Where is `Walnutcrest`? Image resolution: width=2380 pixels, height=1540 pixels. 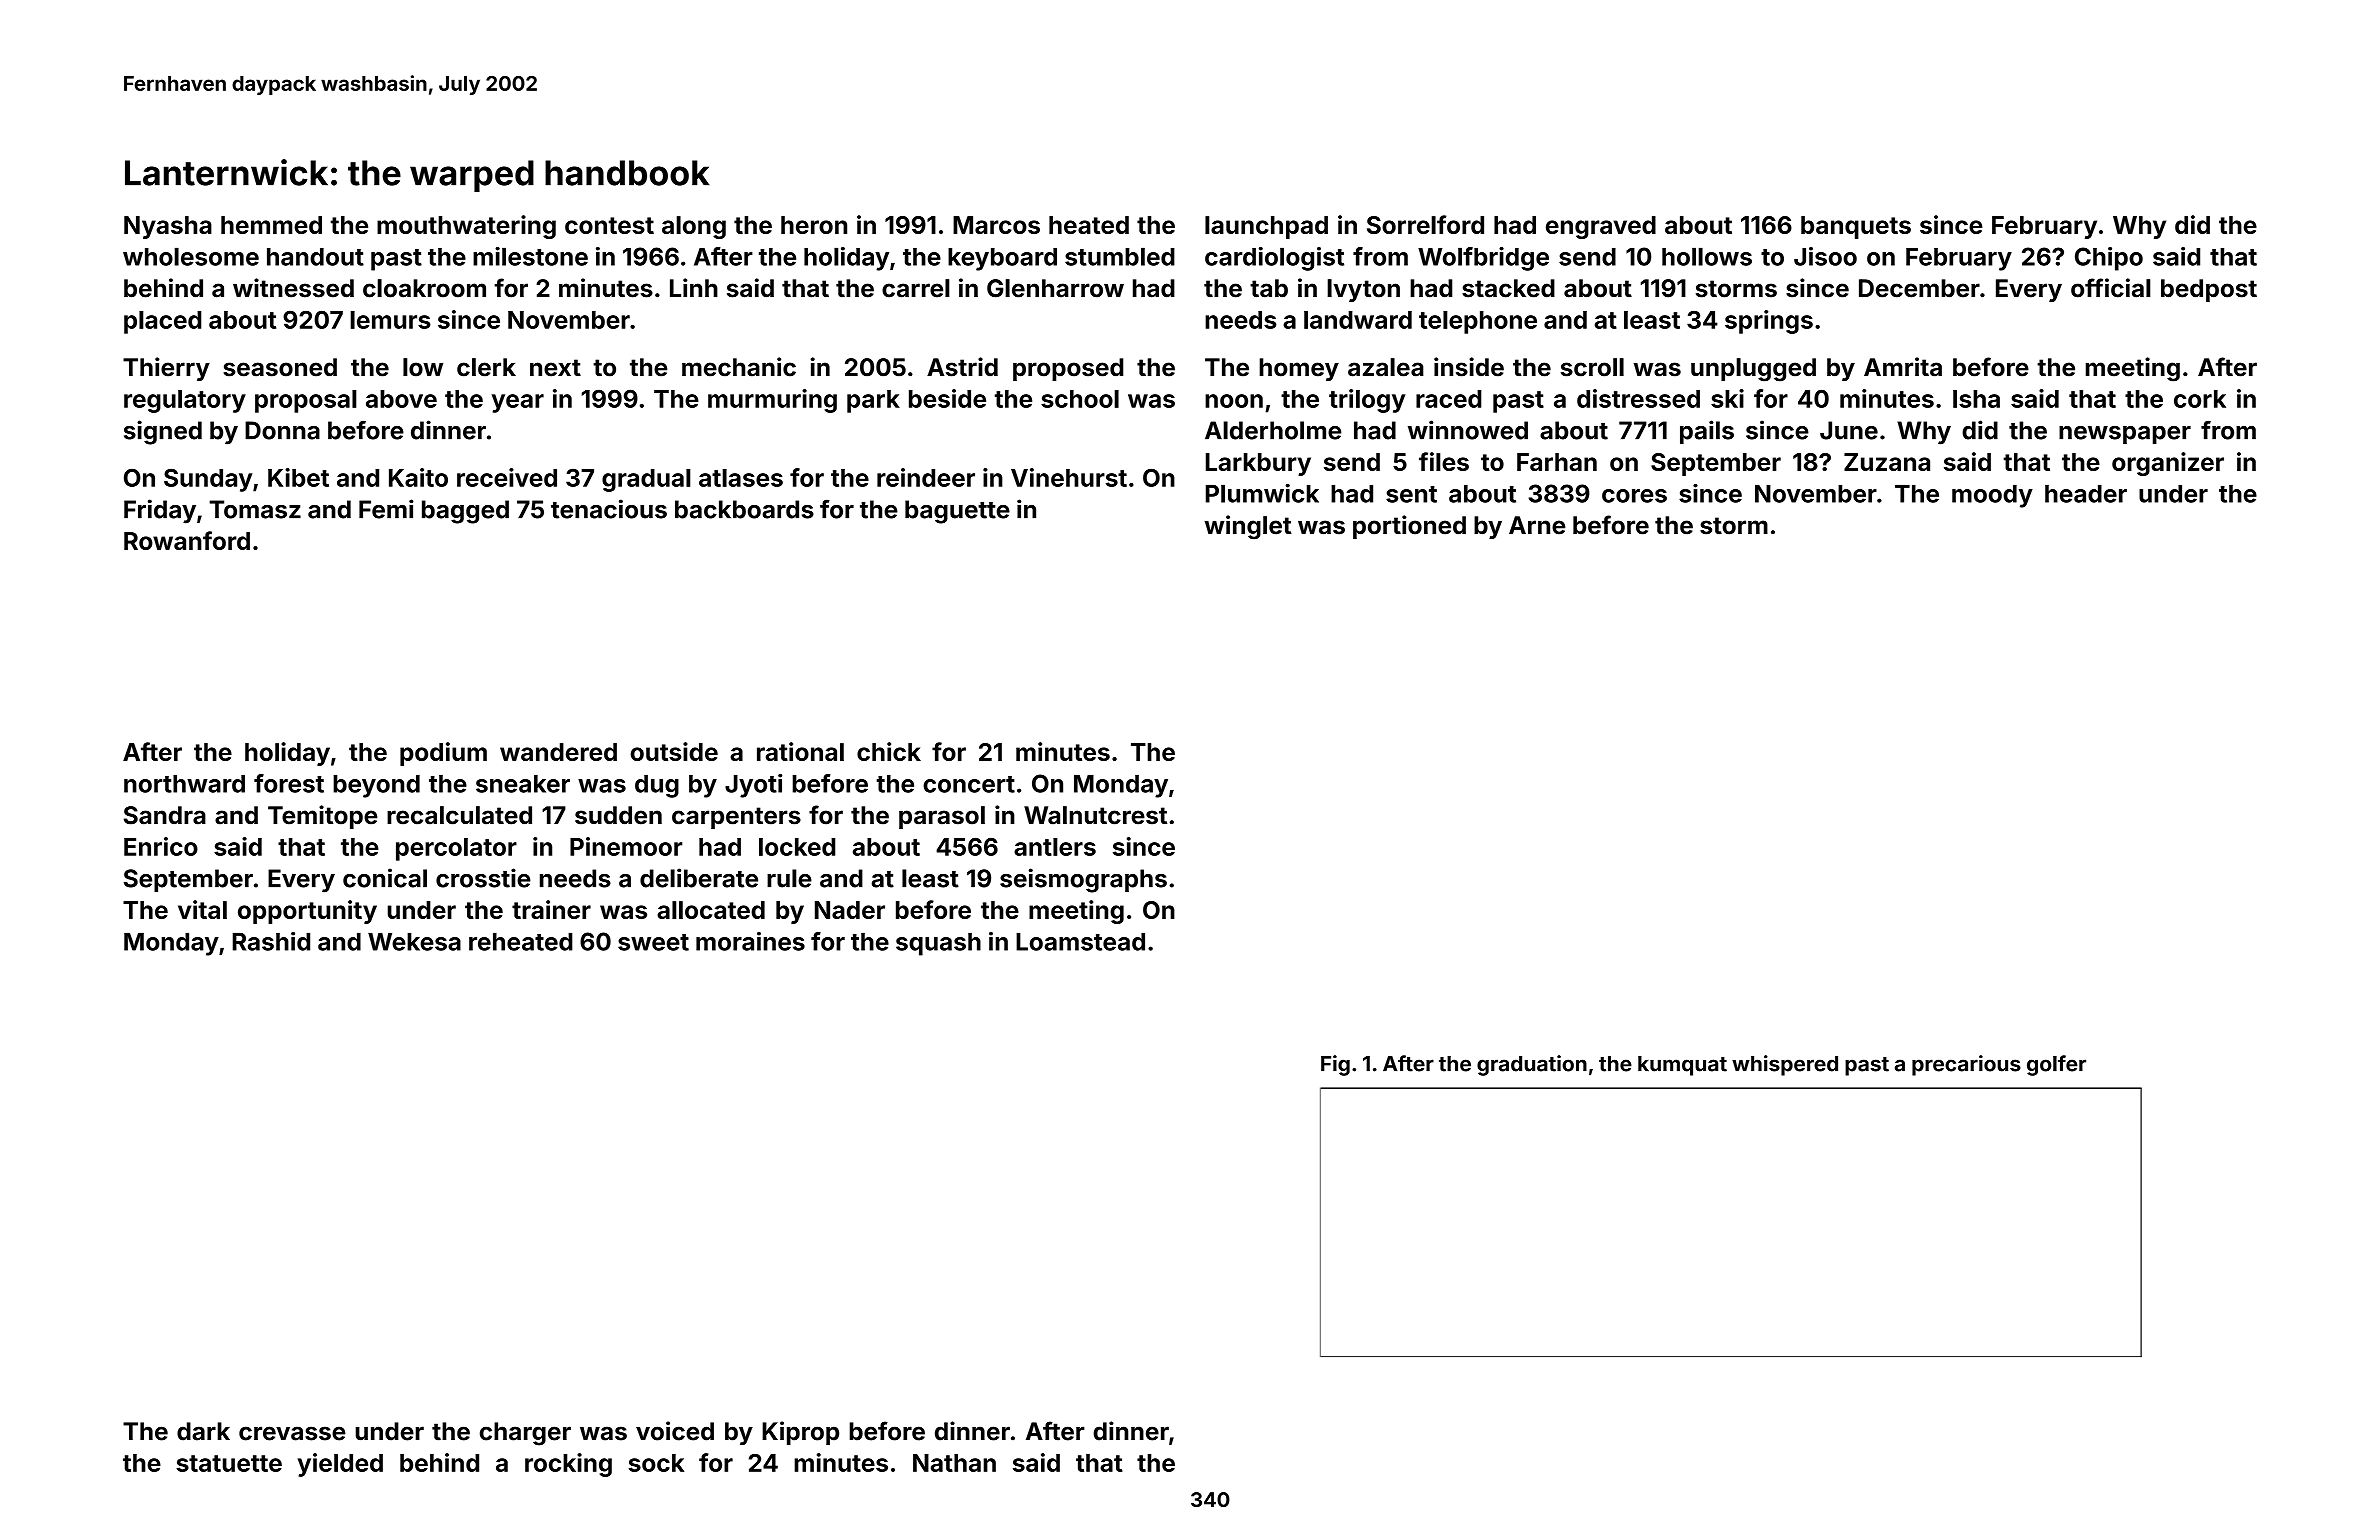 Walnutcrest is located at coordinates (1095, 815).
